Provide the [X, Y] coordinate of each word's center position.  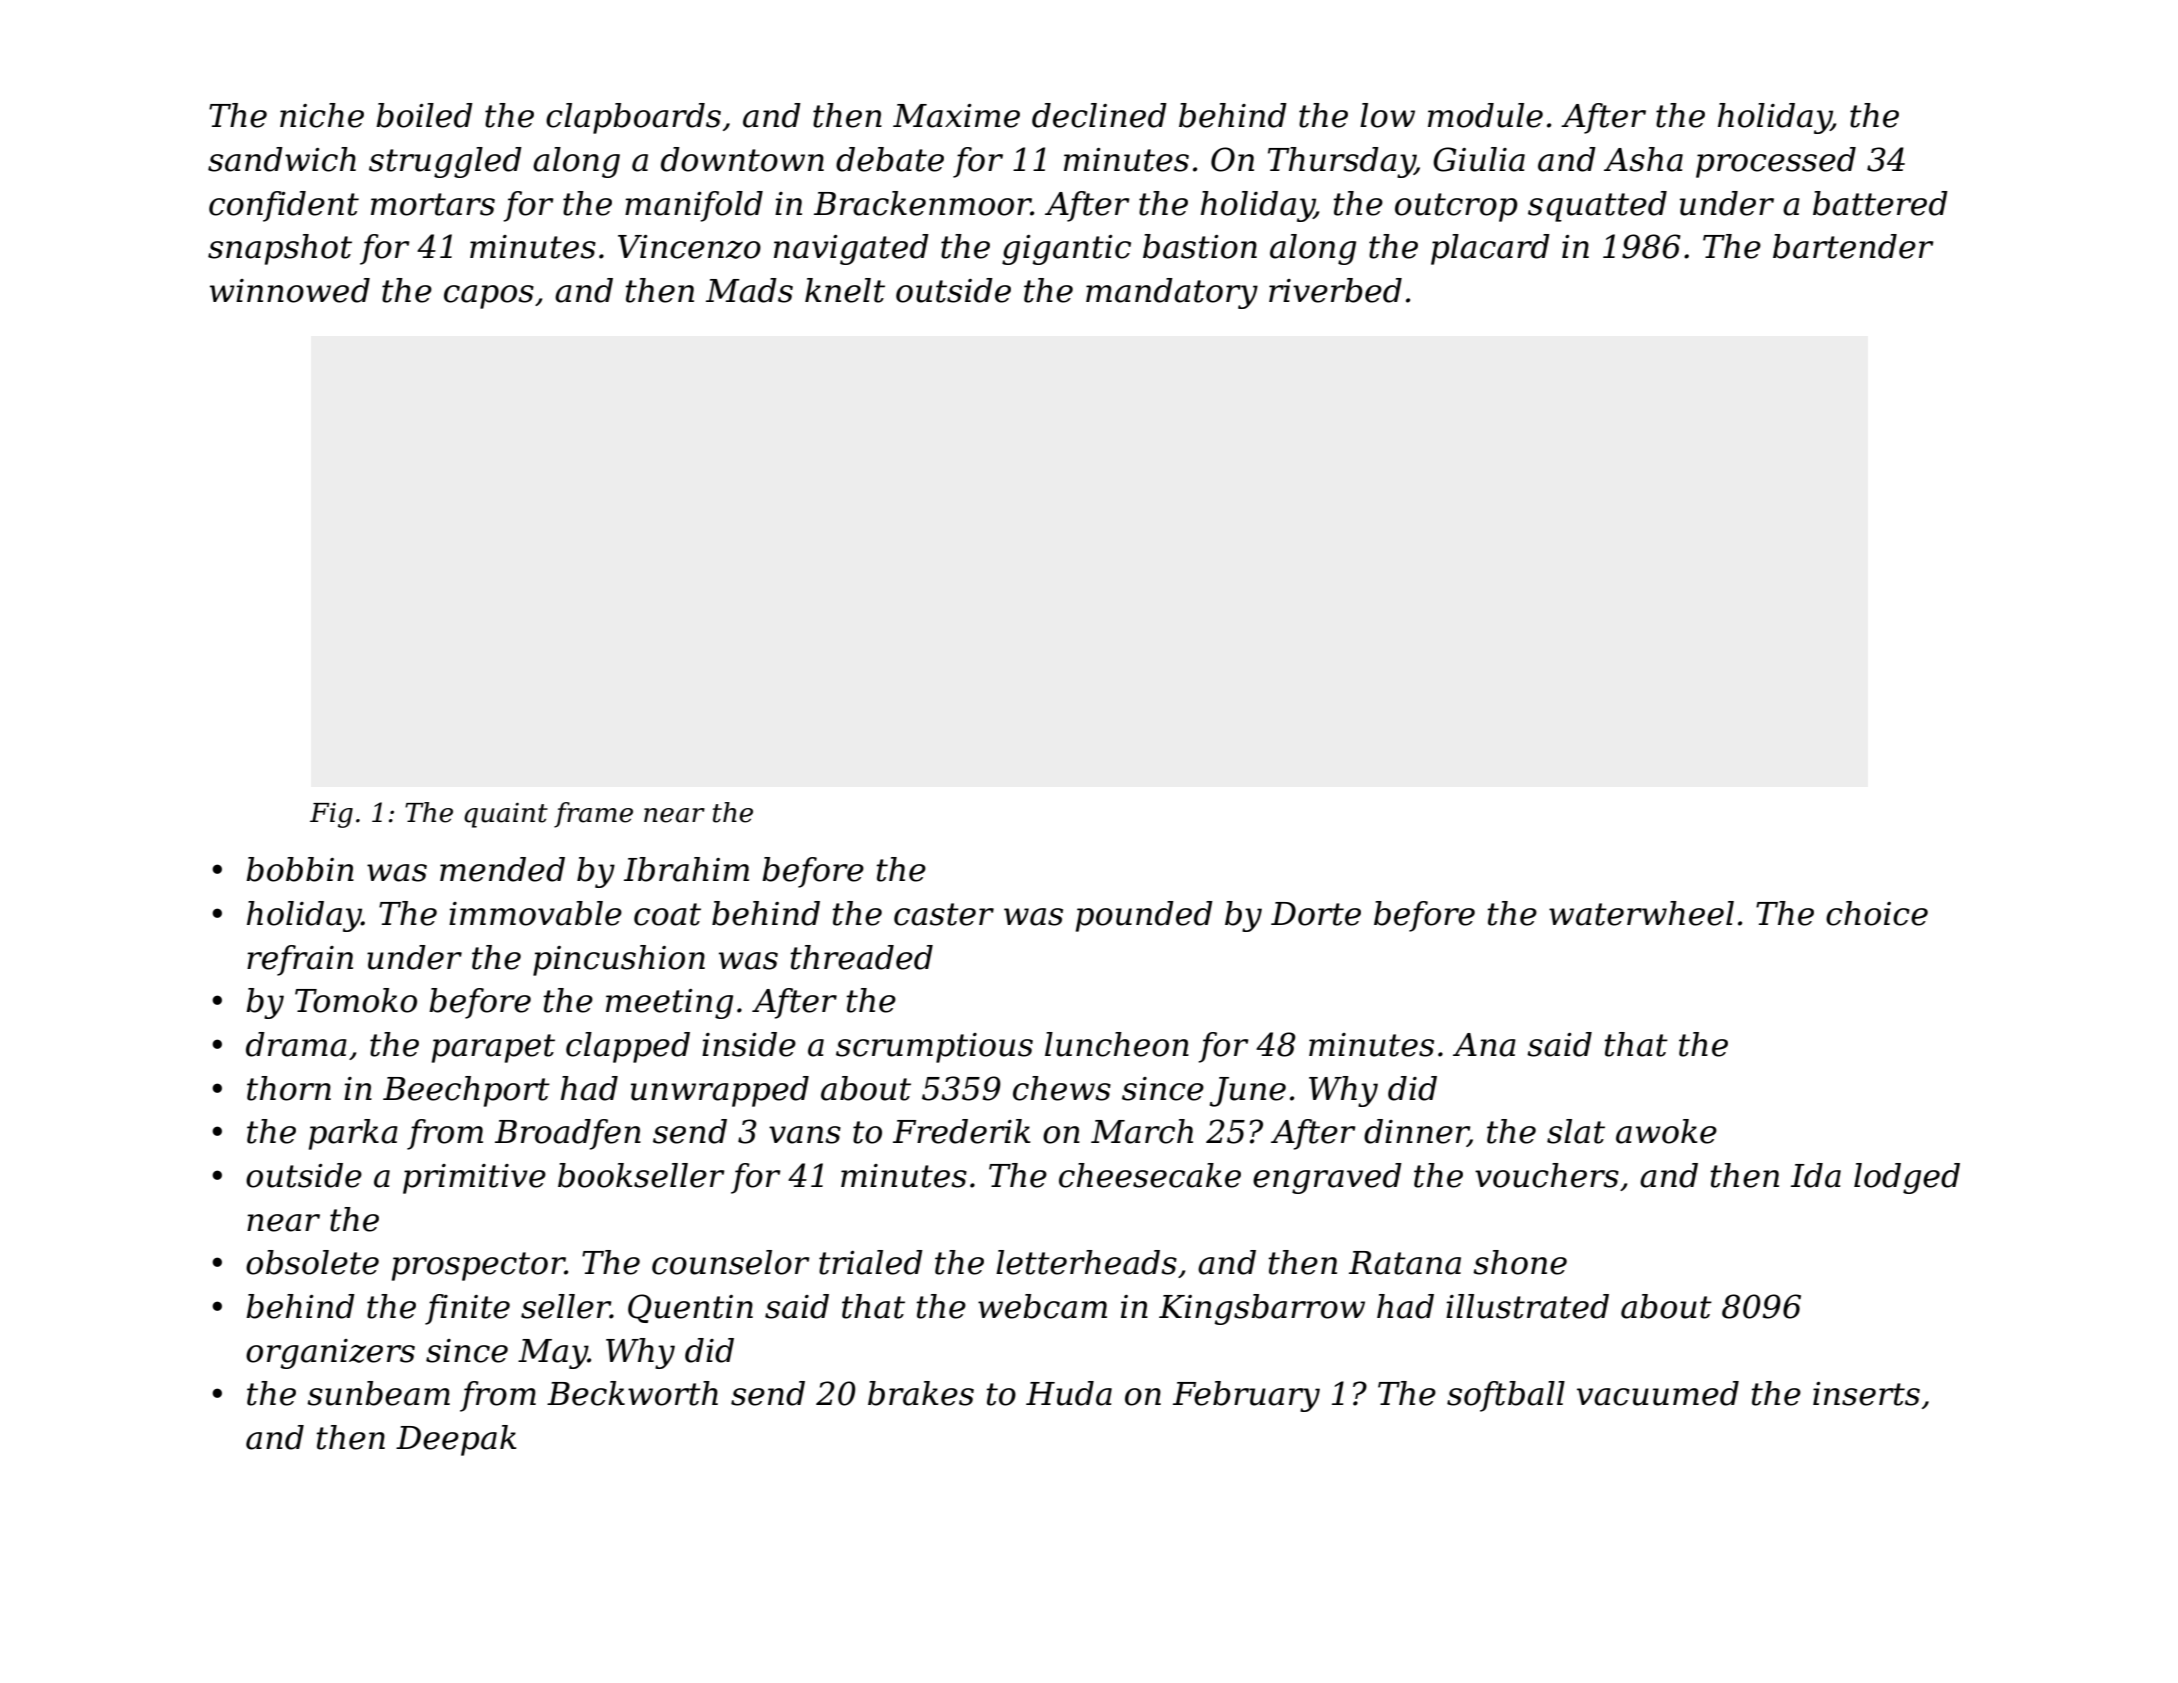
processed [1776, 162]
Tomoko [356, 1000]
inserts [1866, 1394]
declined [1099, 115]
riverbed [1335, 290]
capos [489, 297]
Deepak [456, 1440]
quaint [506, 815]
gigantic [1066, 250]
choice [1877, 913]
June [1248, 1092]
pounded [1144, 916]
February [1246, 1396]
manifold [694, 206]
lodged [1907, 1178]
